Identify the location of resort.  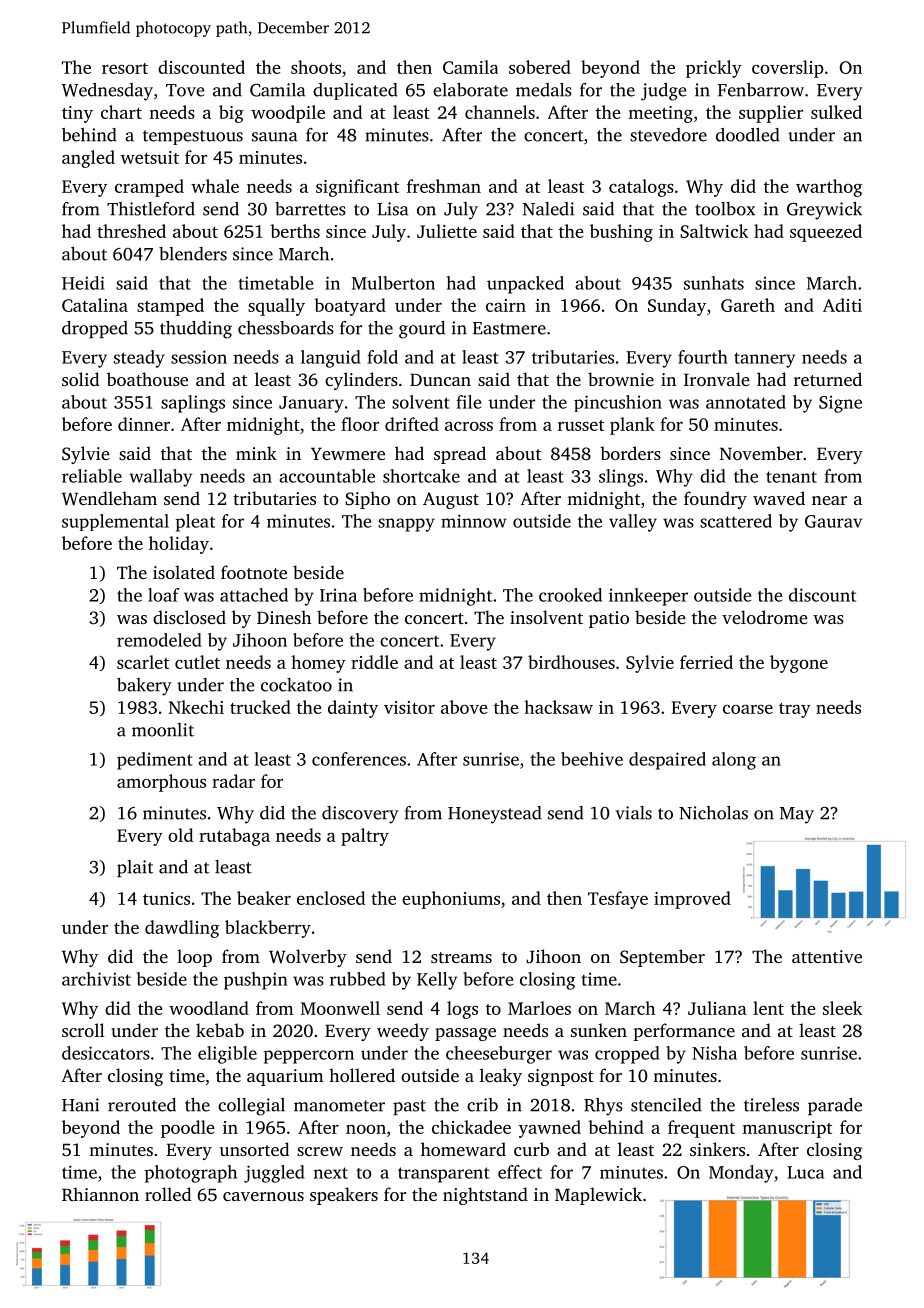
(125, 68).
